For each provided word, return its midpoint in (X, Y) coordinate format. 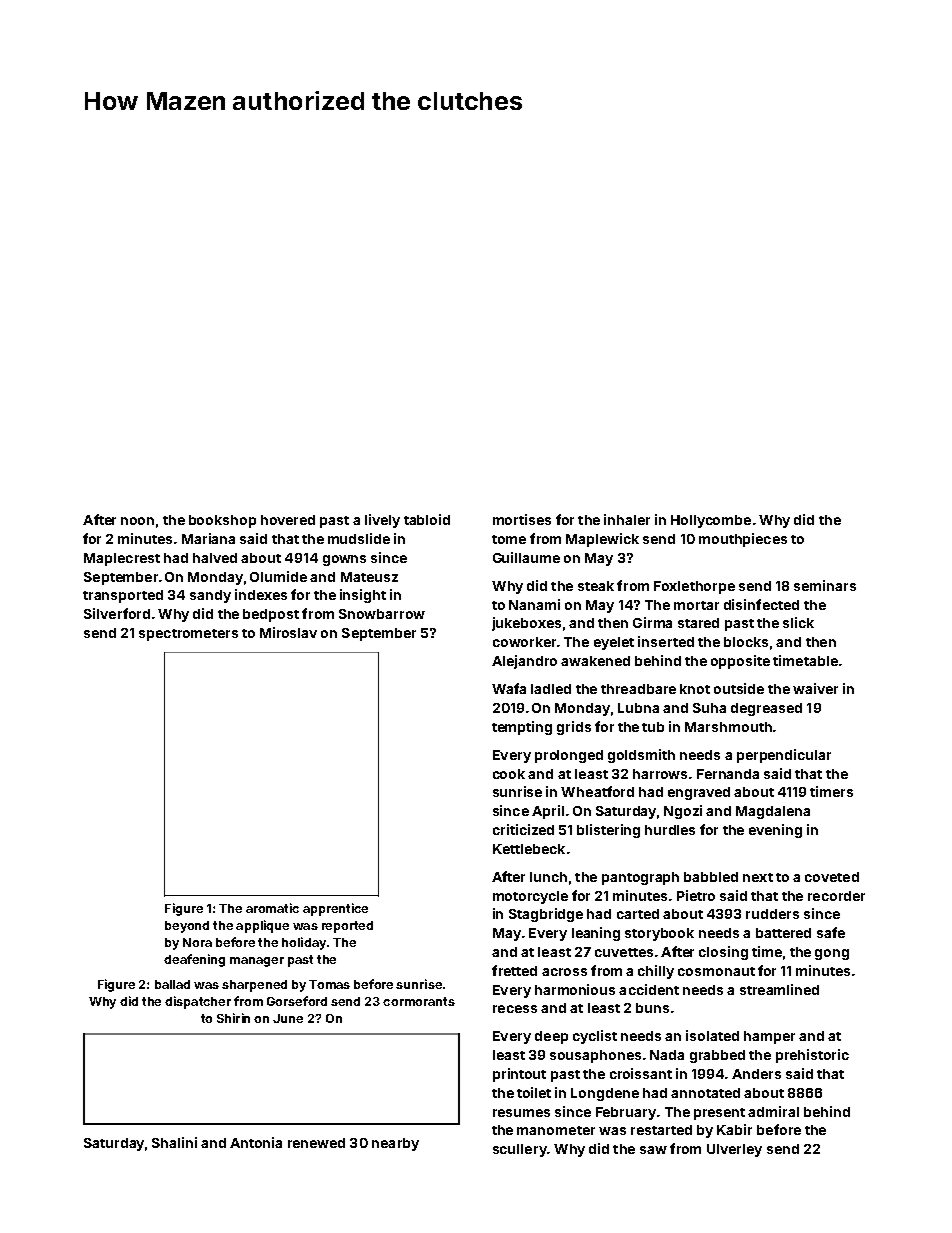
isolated (712, 1035)
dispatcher (198, 1002)
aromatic (272, 908)
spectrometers (188, 635)
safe (831, 932)
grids (574, 728)
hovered (288, 520)
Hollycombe (711, 521)
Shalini (174, 1142)
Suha (709, 708)
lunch (548, 877)
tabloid (427, 519)
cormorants (419, 1001)
